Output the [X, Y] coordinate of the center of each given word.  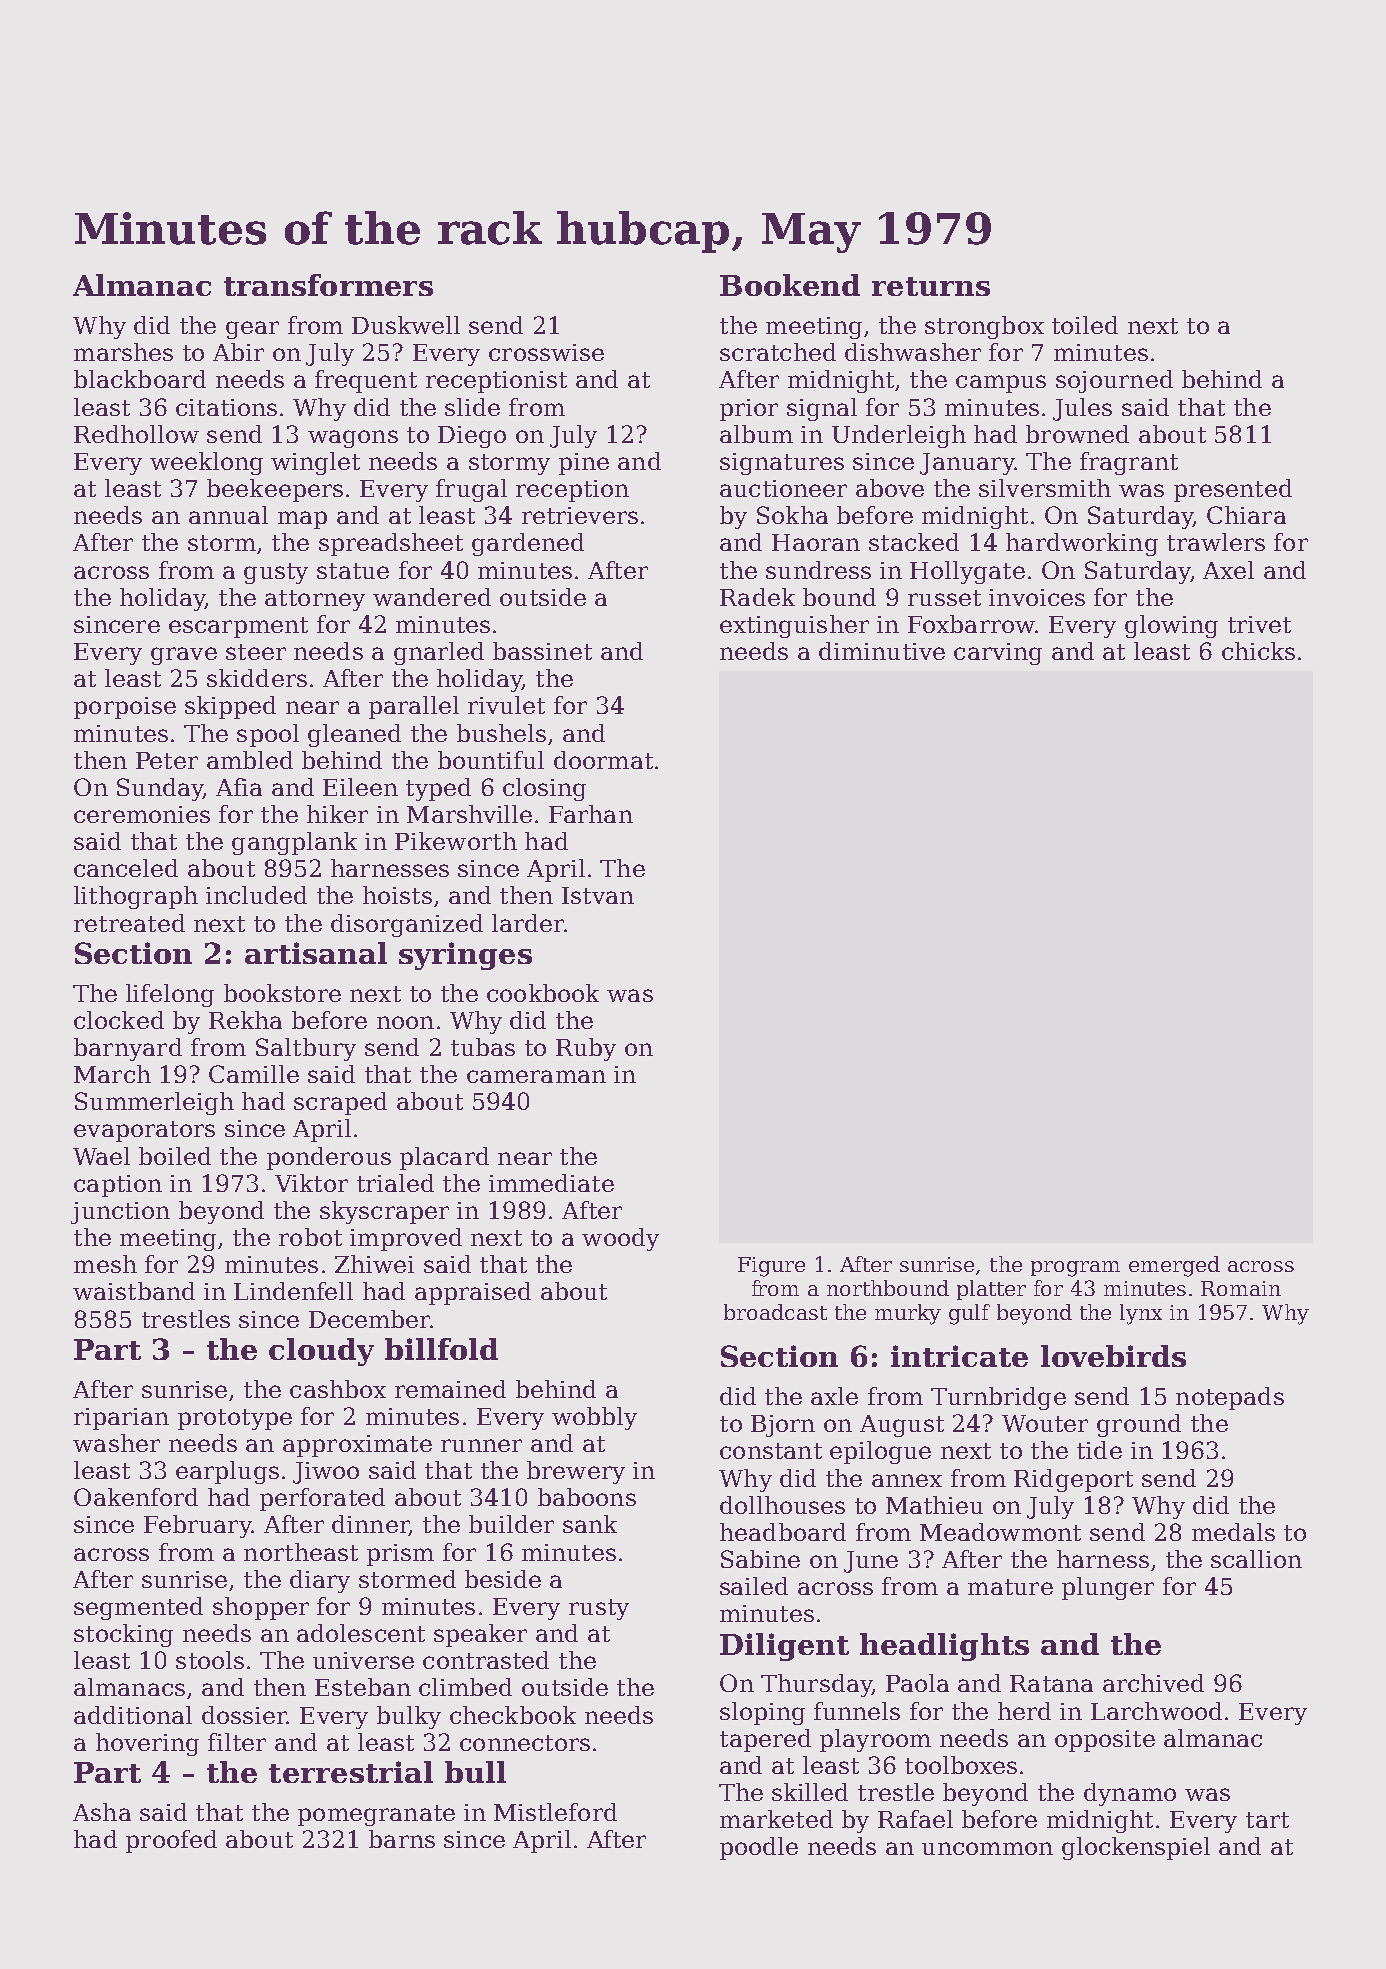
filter [237, 1742]
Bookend [790, 285]
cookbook [543, 993]
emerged [1174, 1266]
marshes [123, 352]
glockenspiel [1136, 1848]
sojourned [1114, 381]
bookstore [282, 993]
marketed [776, 1819]
